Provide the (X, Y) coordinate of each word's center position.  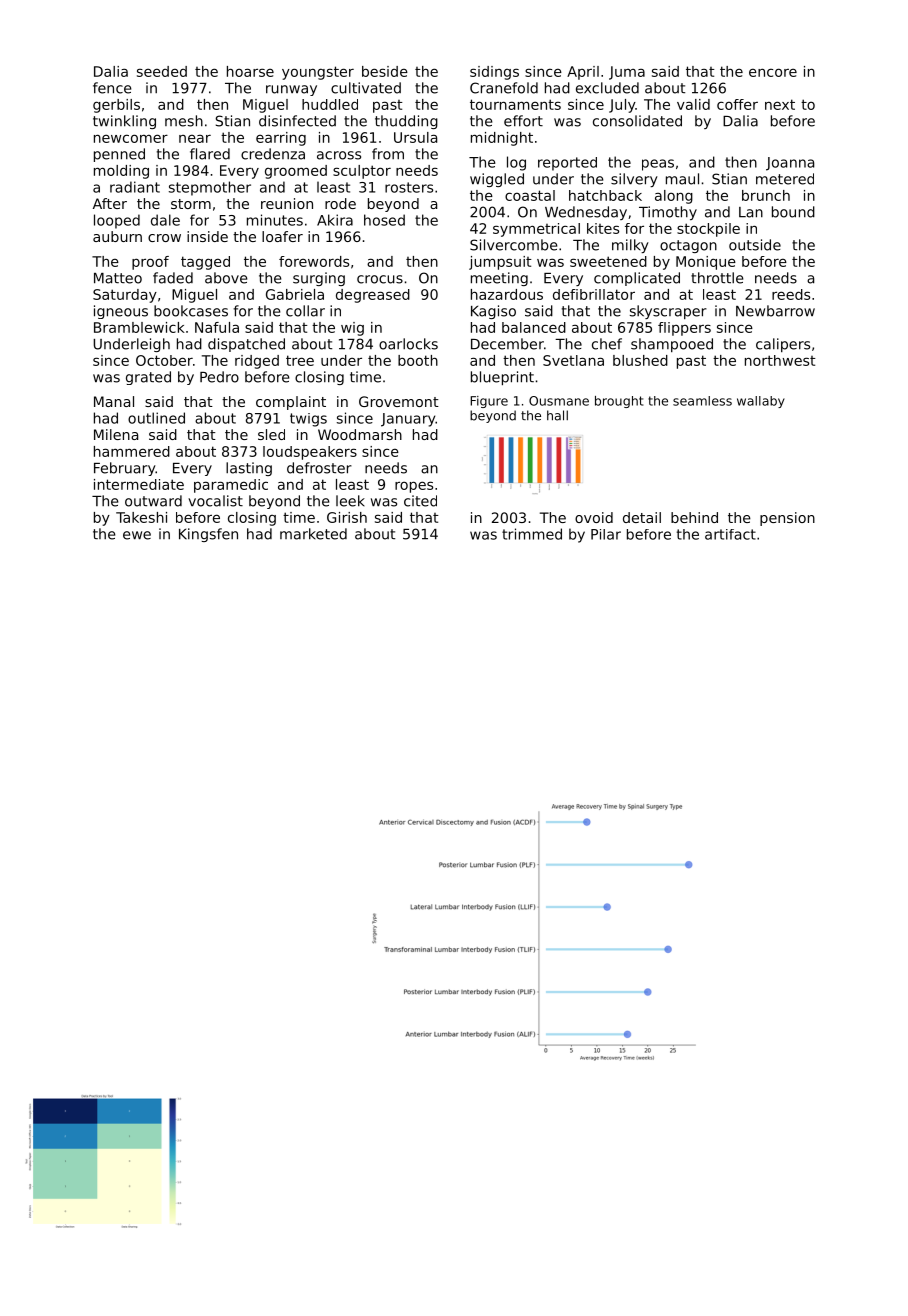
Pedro (219, 377)
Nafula (217, 327)
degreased (373, 296)
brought (619, 402)
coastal (530, 195)
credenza (273, 154)
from (388, 154)
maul (682, 179)
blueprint (502, 378)
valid (693, 104)
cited (420, 501)
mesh (184, 121)
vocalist (215, 501)
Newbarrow (775, 311)
